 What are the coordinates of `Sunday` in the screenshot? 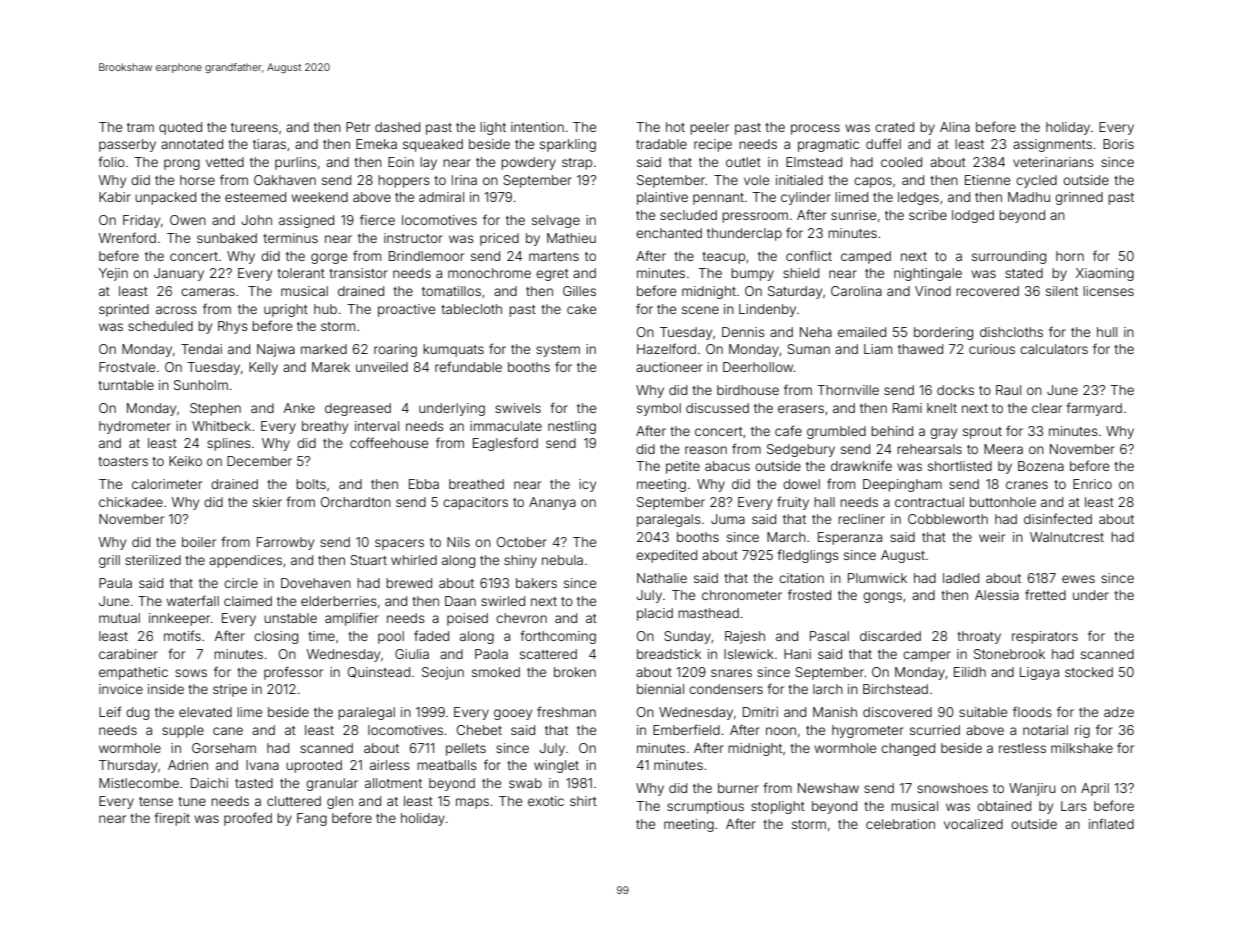 It's located at (687, 637).
